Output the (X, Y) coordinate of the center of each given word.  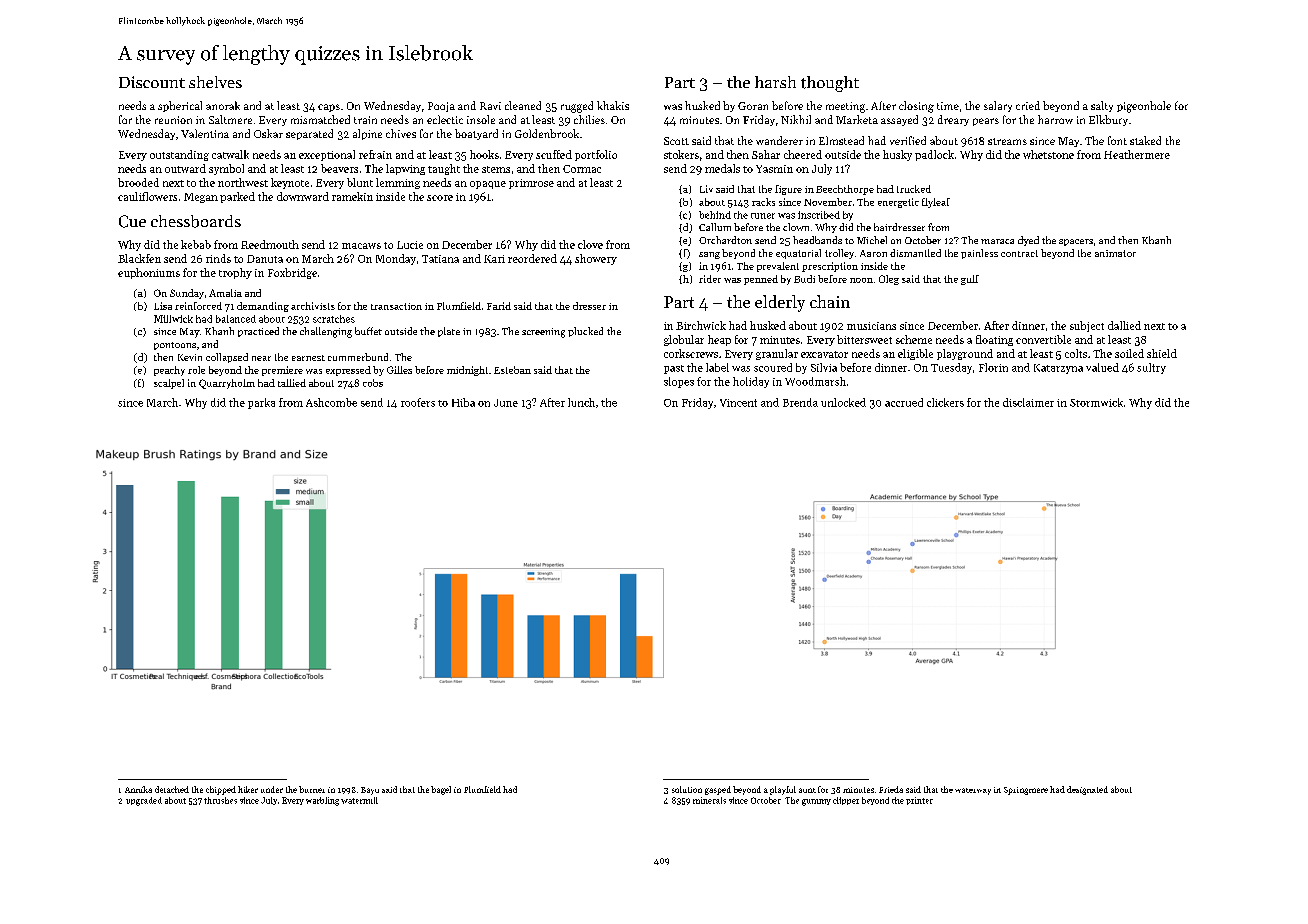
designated (1087, 790)
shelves (215, 82)
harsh (775, 82)
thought (830, 84)
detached (172, 789)
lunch (581, 402)
